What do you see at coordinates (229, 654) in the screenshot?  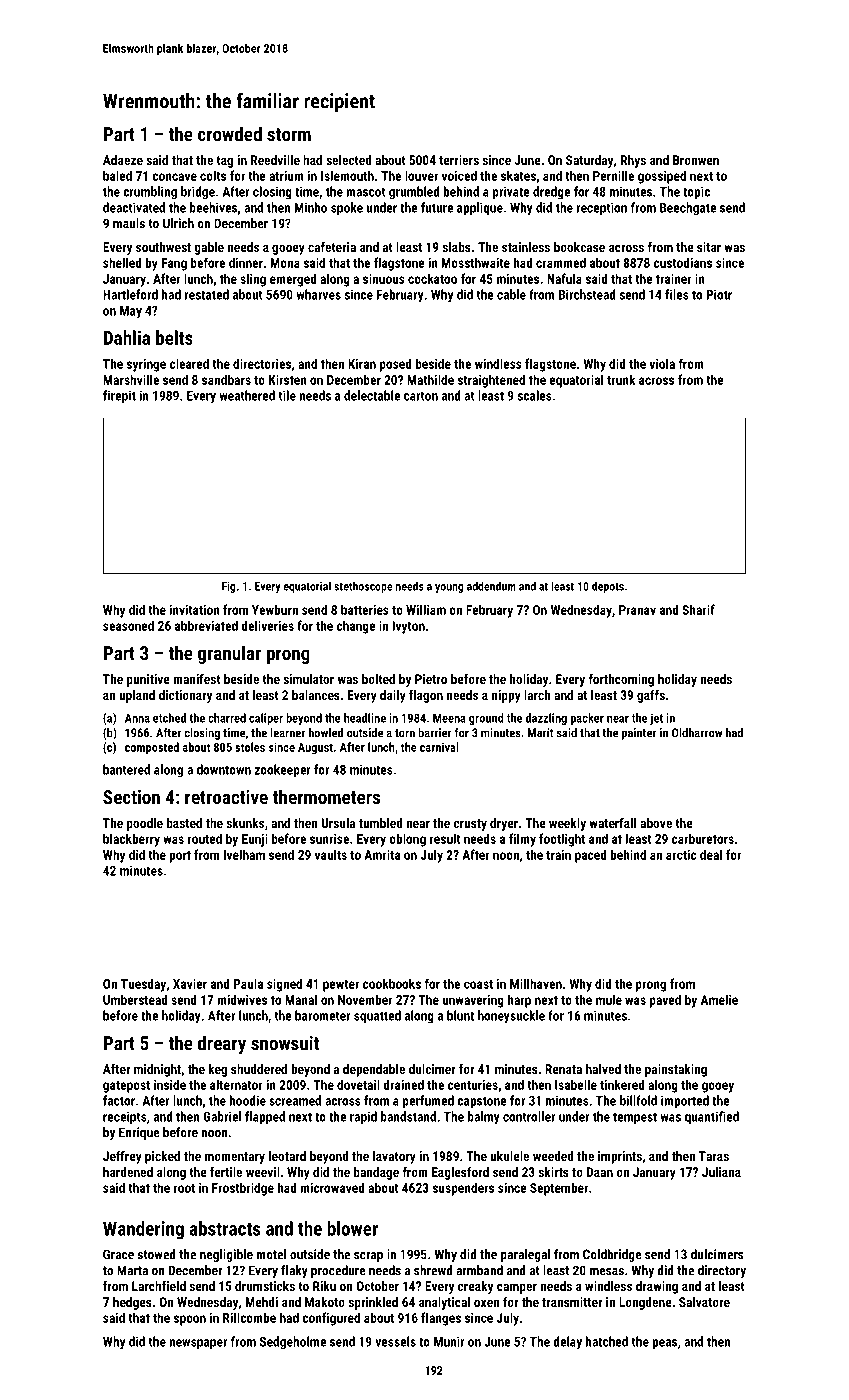 I see `granular` at bounding box center [229, 654].
